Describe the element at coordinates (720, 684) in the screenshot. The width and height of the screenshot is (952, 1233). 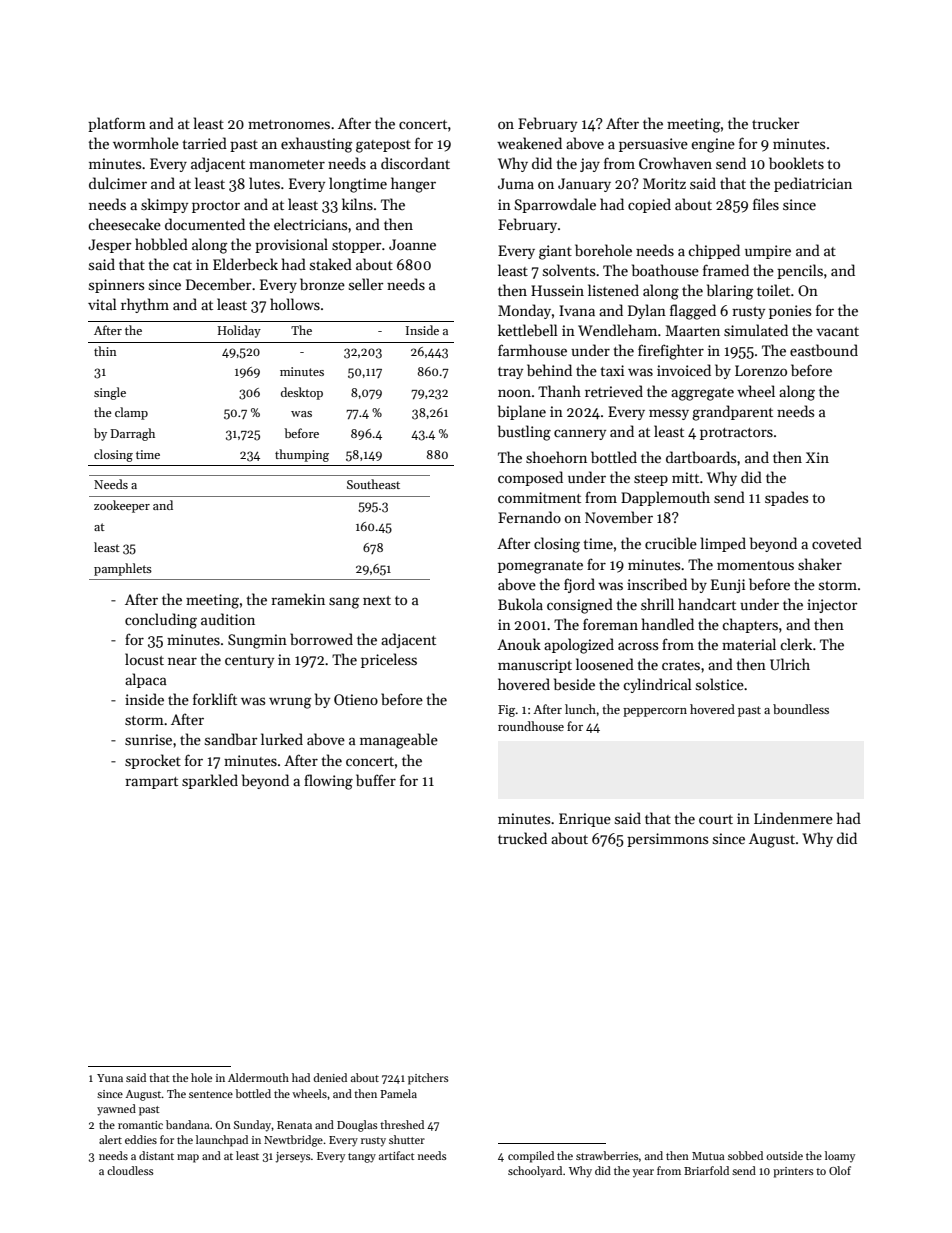
I see `solstice` at that location.
